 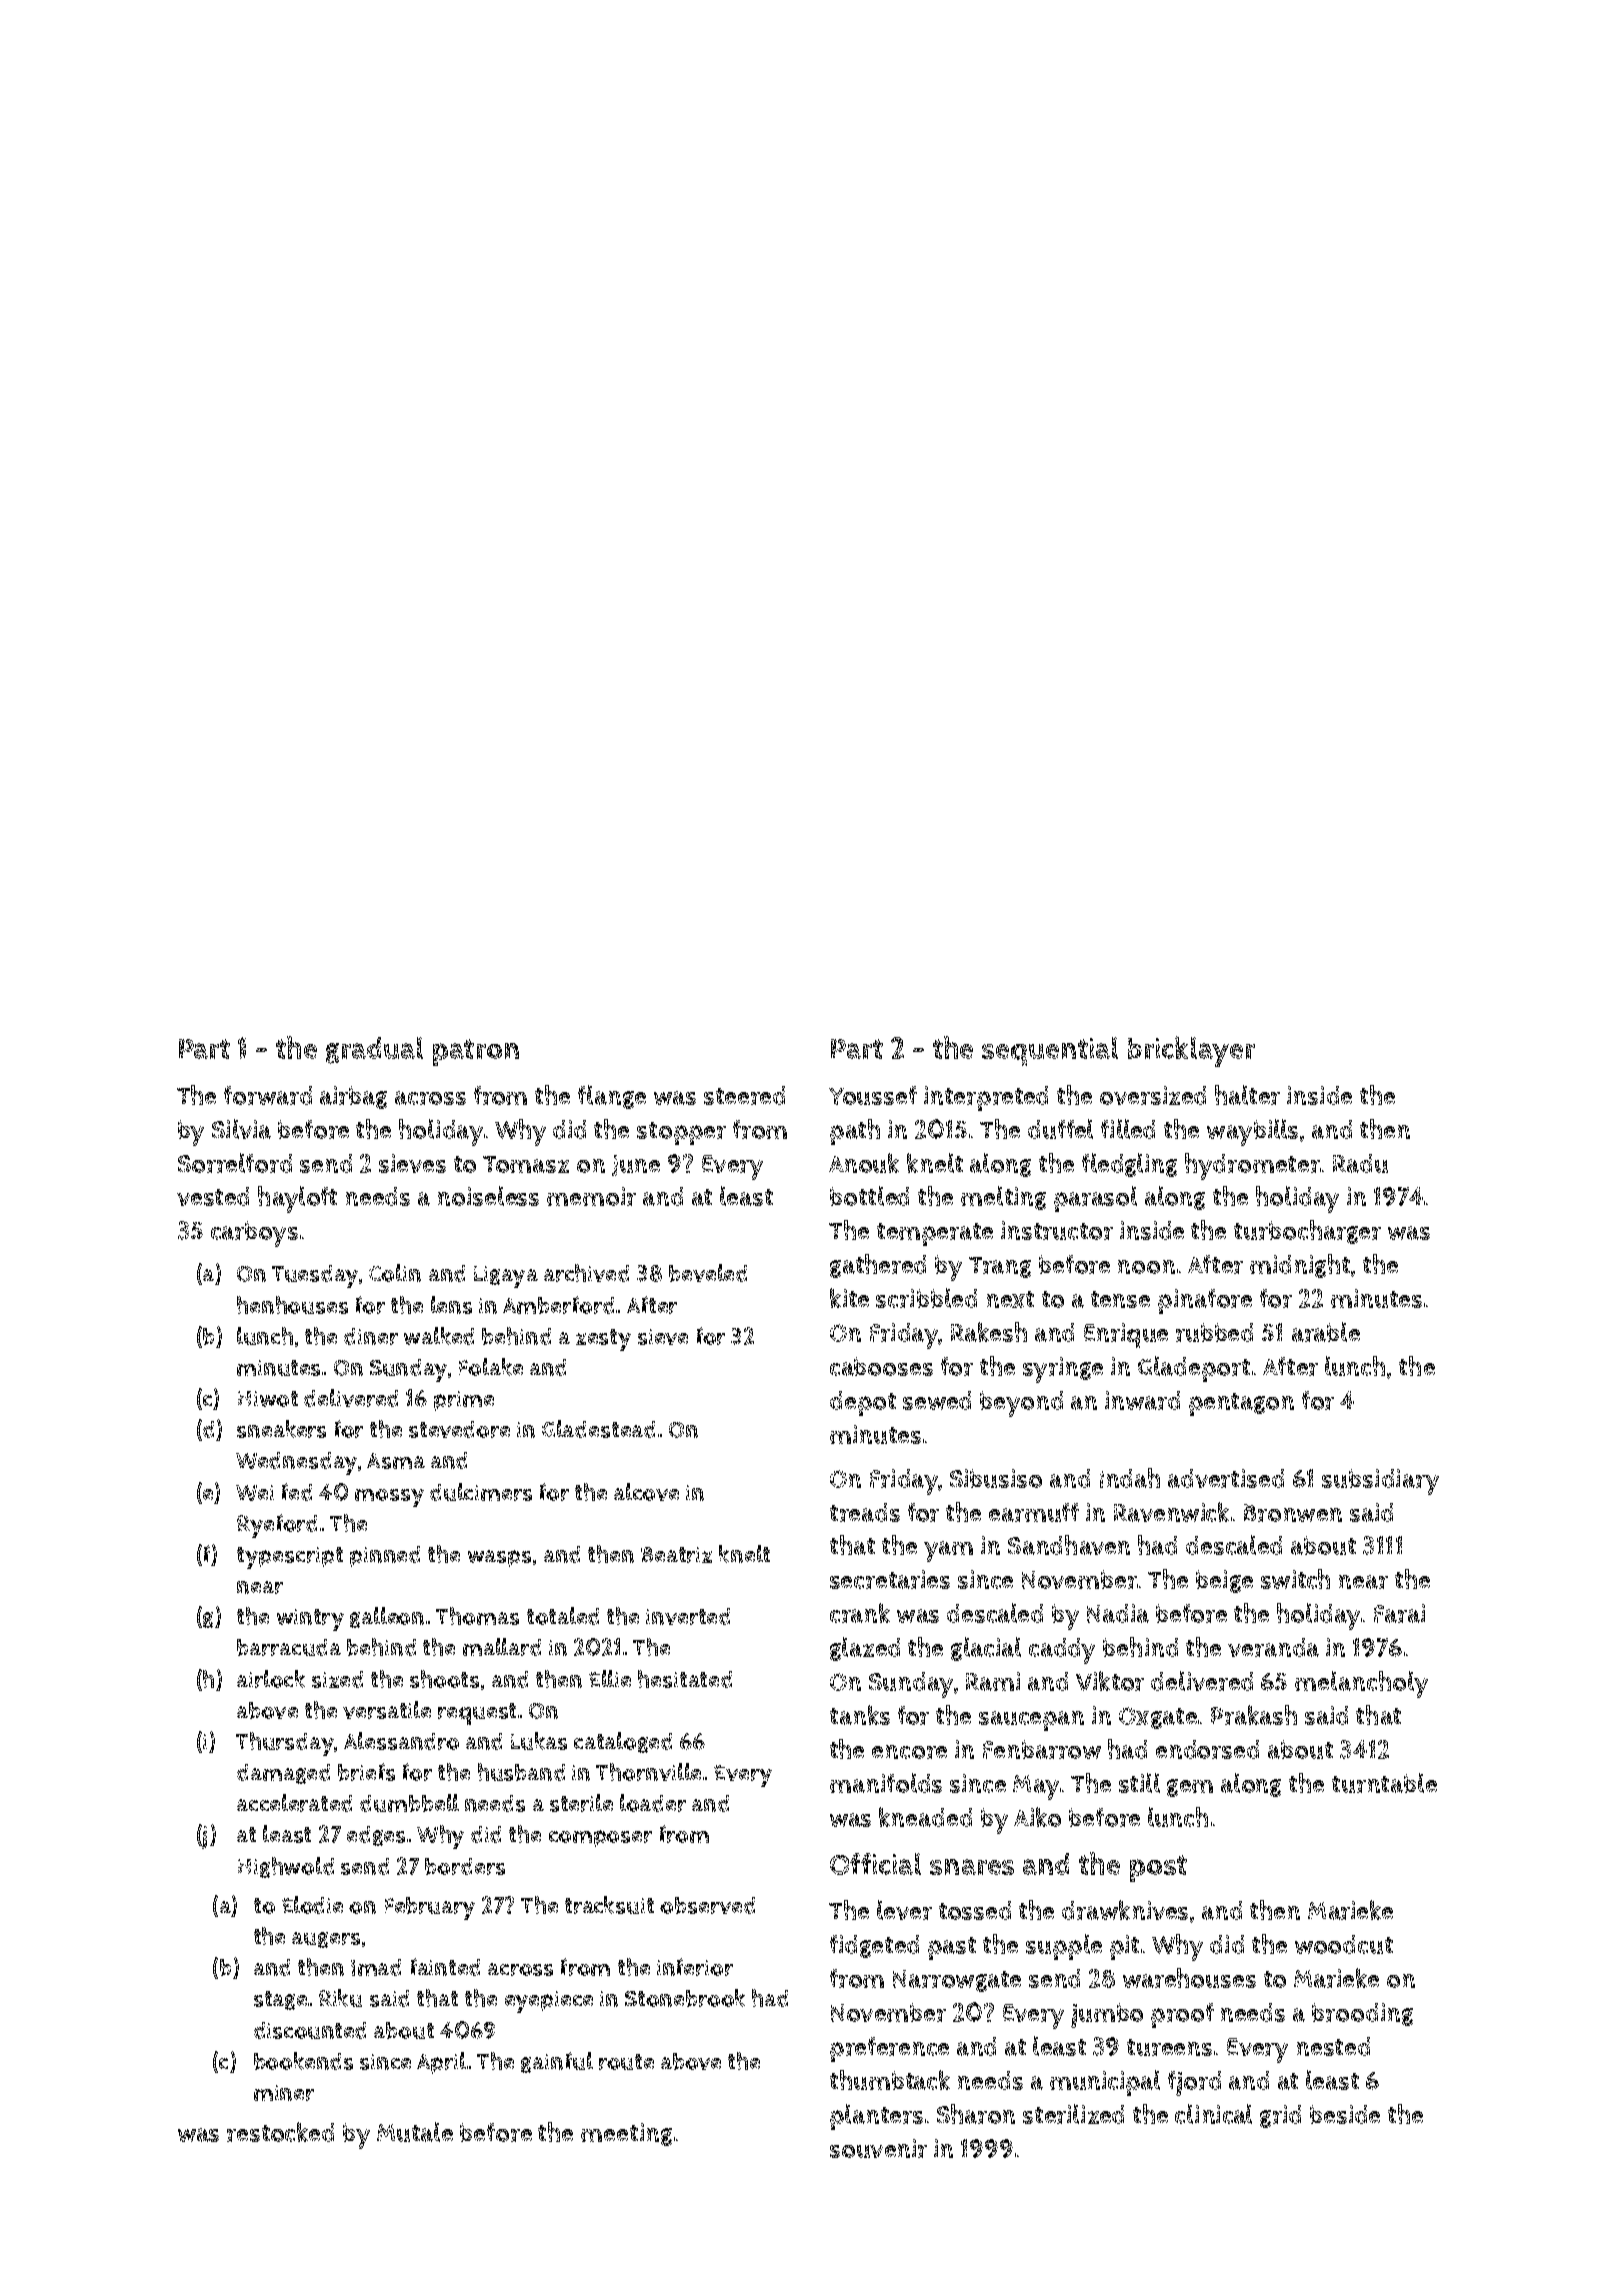 What do you see at coordinates (1095, 1199) in the screenshot?
I see `parasol` at bounding box center [1095, 1199].
